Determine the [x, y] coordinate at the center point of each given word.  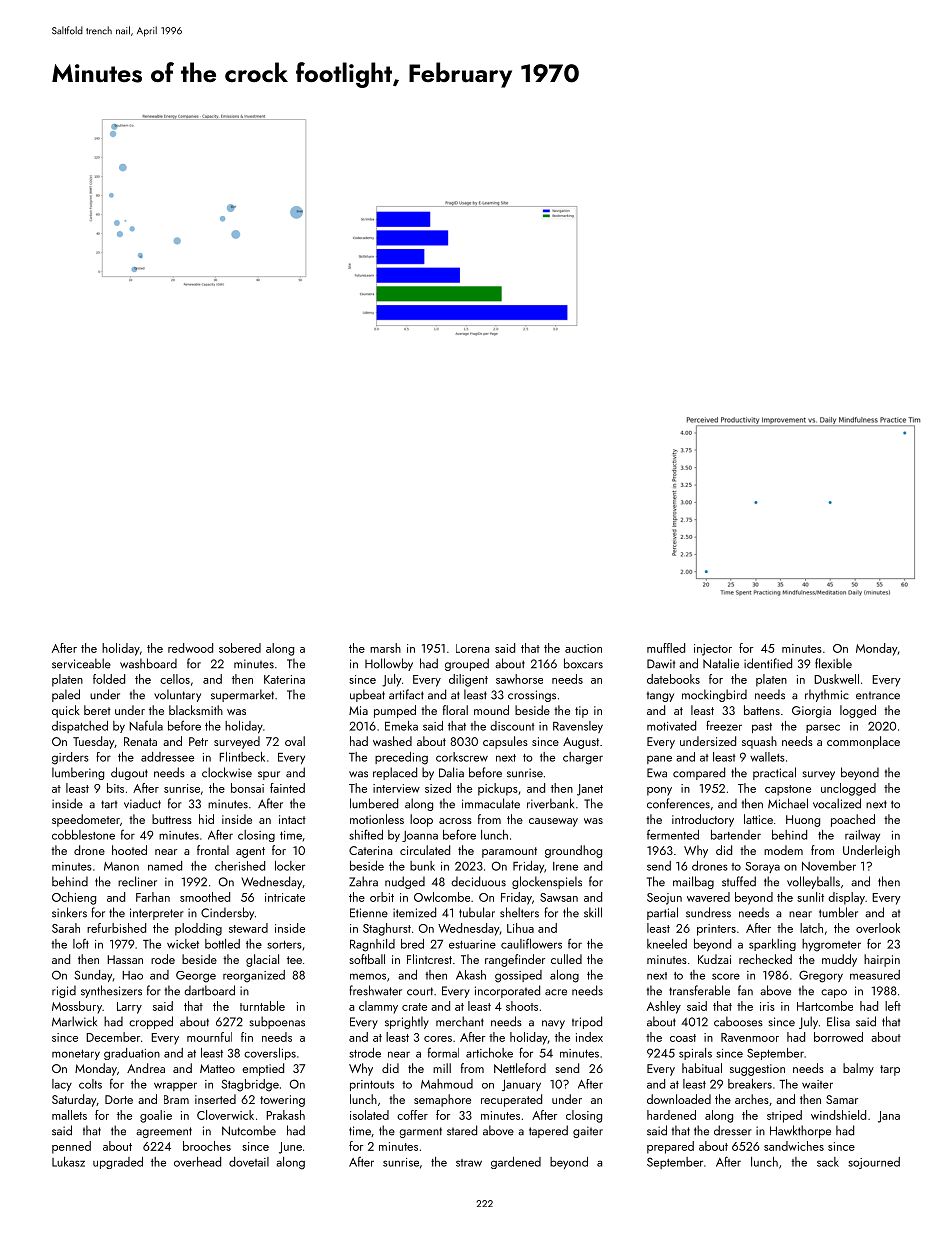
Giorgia [811, 712]
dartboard [209, 990]
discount [512, 726]
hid [206, 819]
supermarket [242, 695]
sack [828, 1162]
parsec [823, 728]
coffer [412, 1115]
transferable [699, 990]
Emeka [401, 726]
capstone [788, 790]
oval [295, 741]
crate [414, 1007]
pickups [498, 789]
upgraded [118, 1163]
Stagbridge [250, 1085]
